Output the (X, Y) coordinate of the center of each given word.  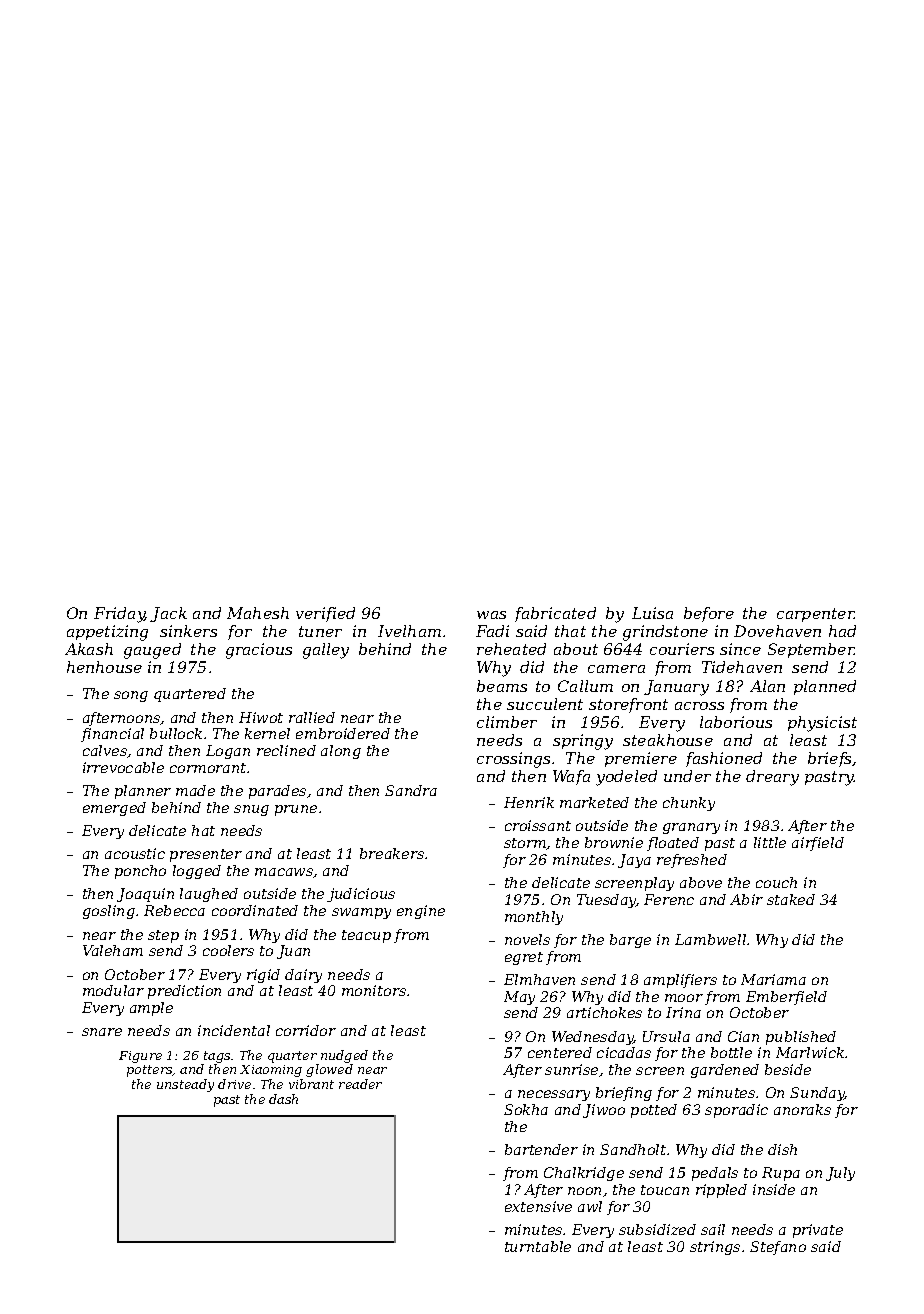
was (491, 615)
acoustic (135, 853)
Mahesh (258, 613)
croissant (538, 825)
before (709, 614)
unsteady (185, 1085)
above (701, 882)
